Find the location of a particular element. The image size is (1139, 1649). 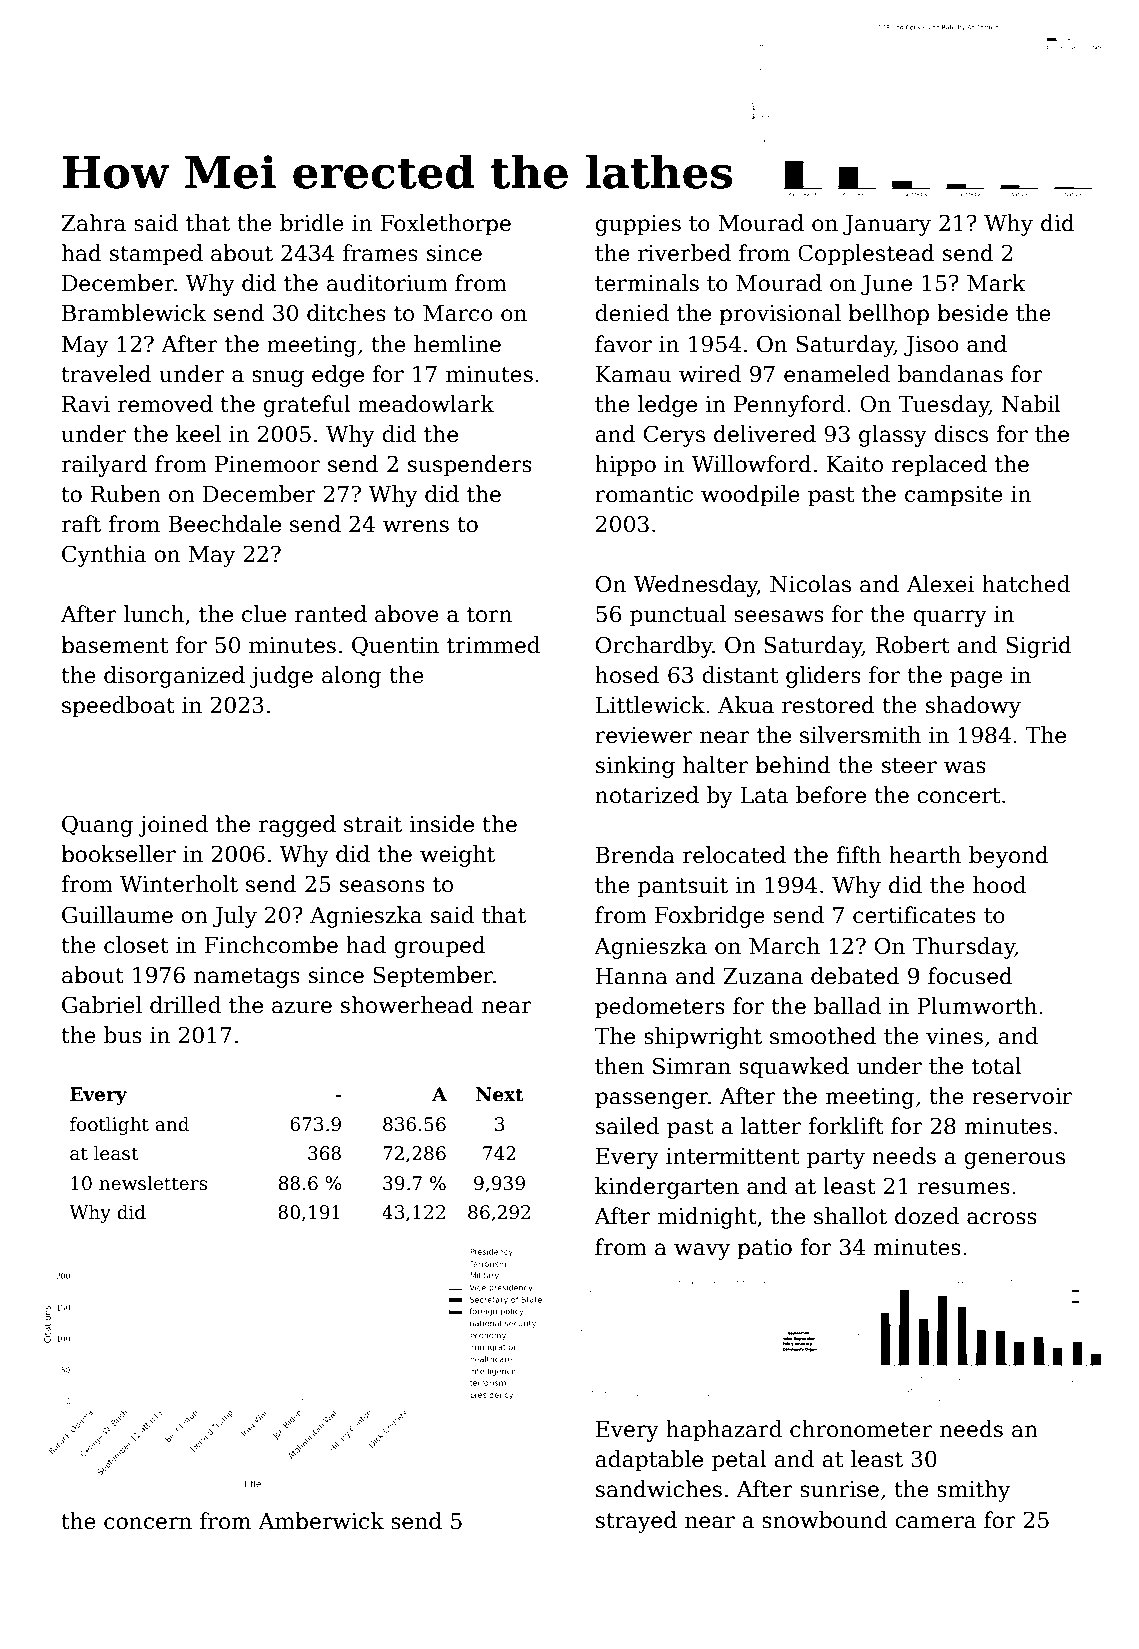

torn is located at coordinates (489, 615).
